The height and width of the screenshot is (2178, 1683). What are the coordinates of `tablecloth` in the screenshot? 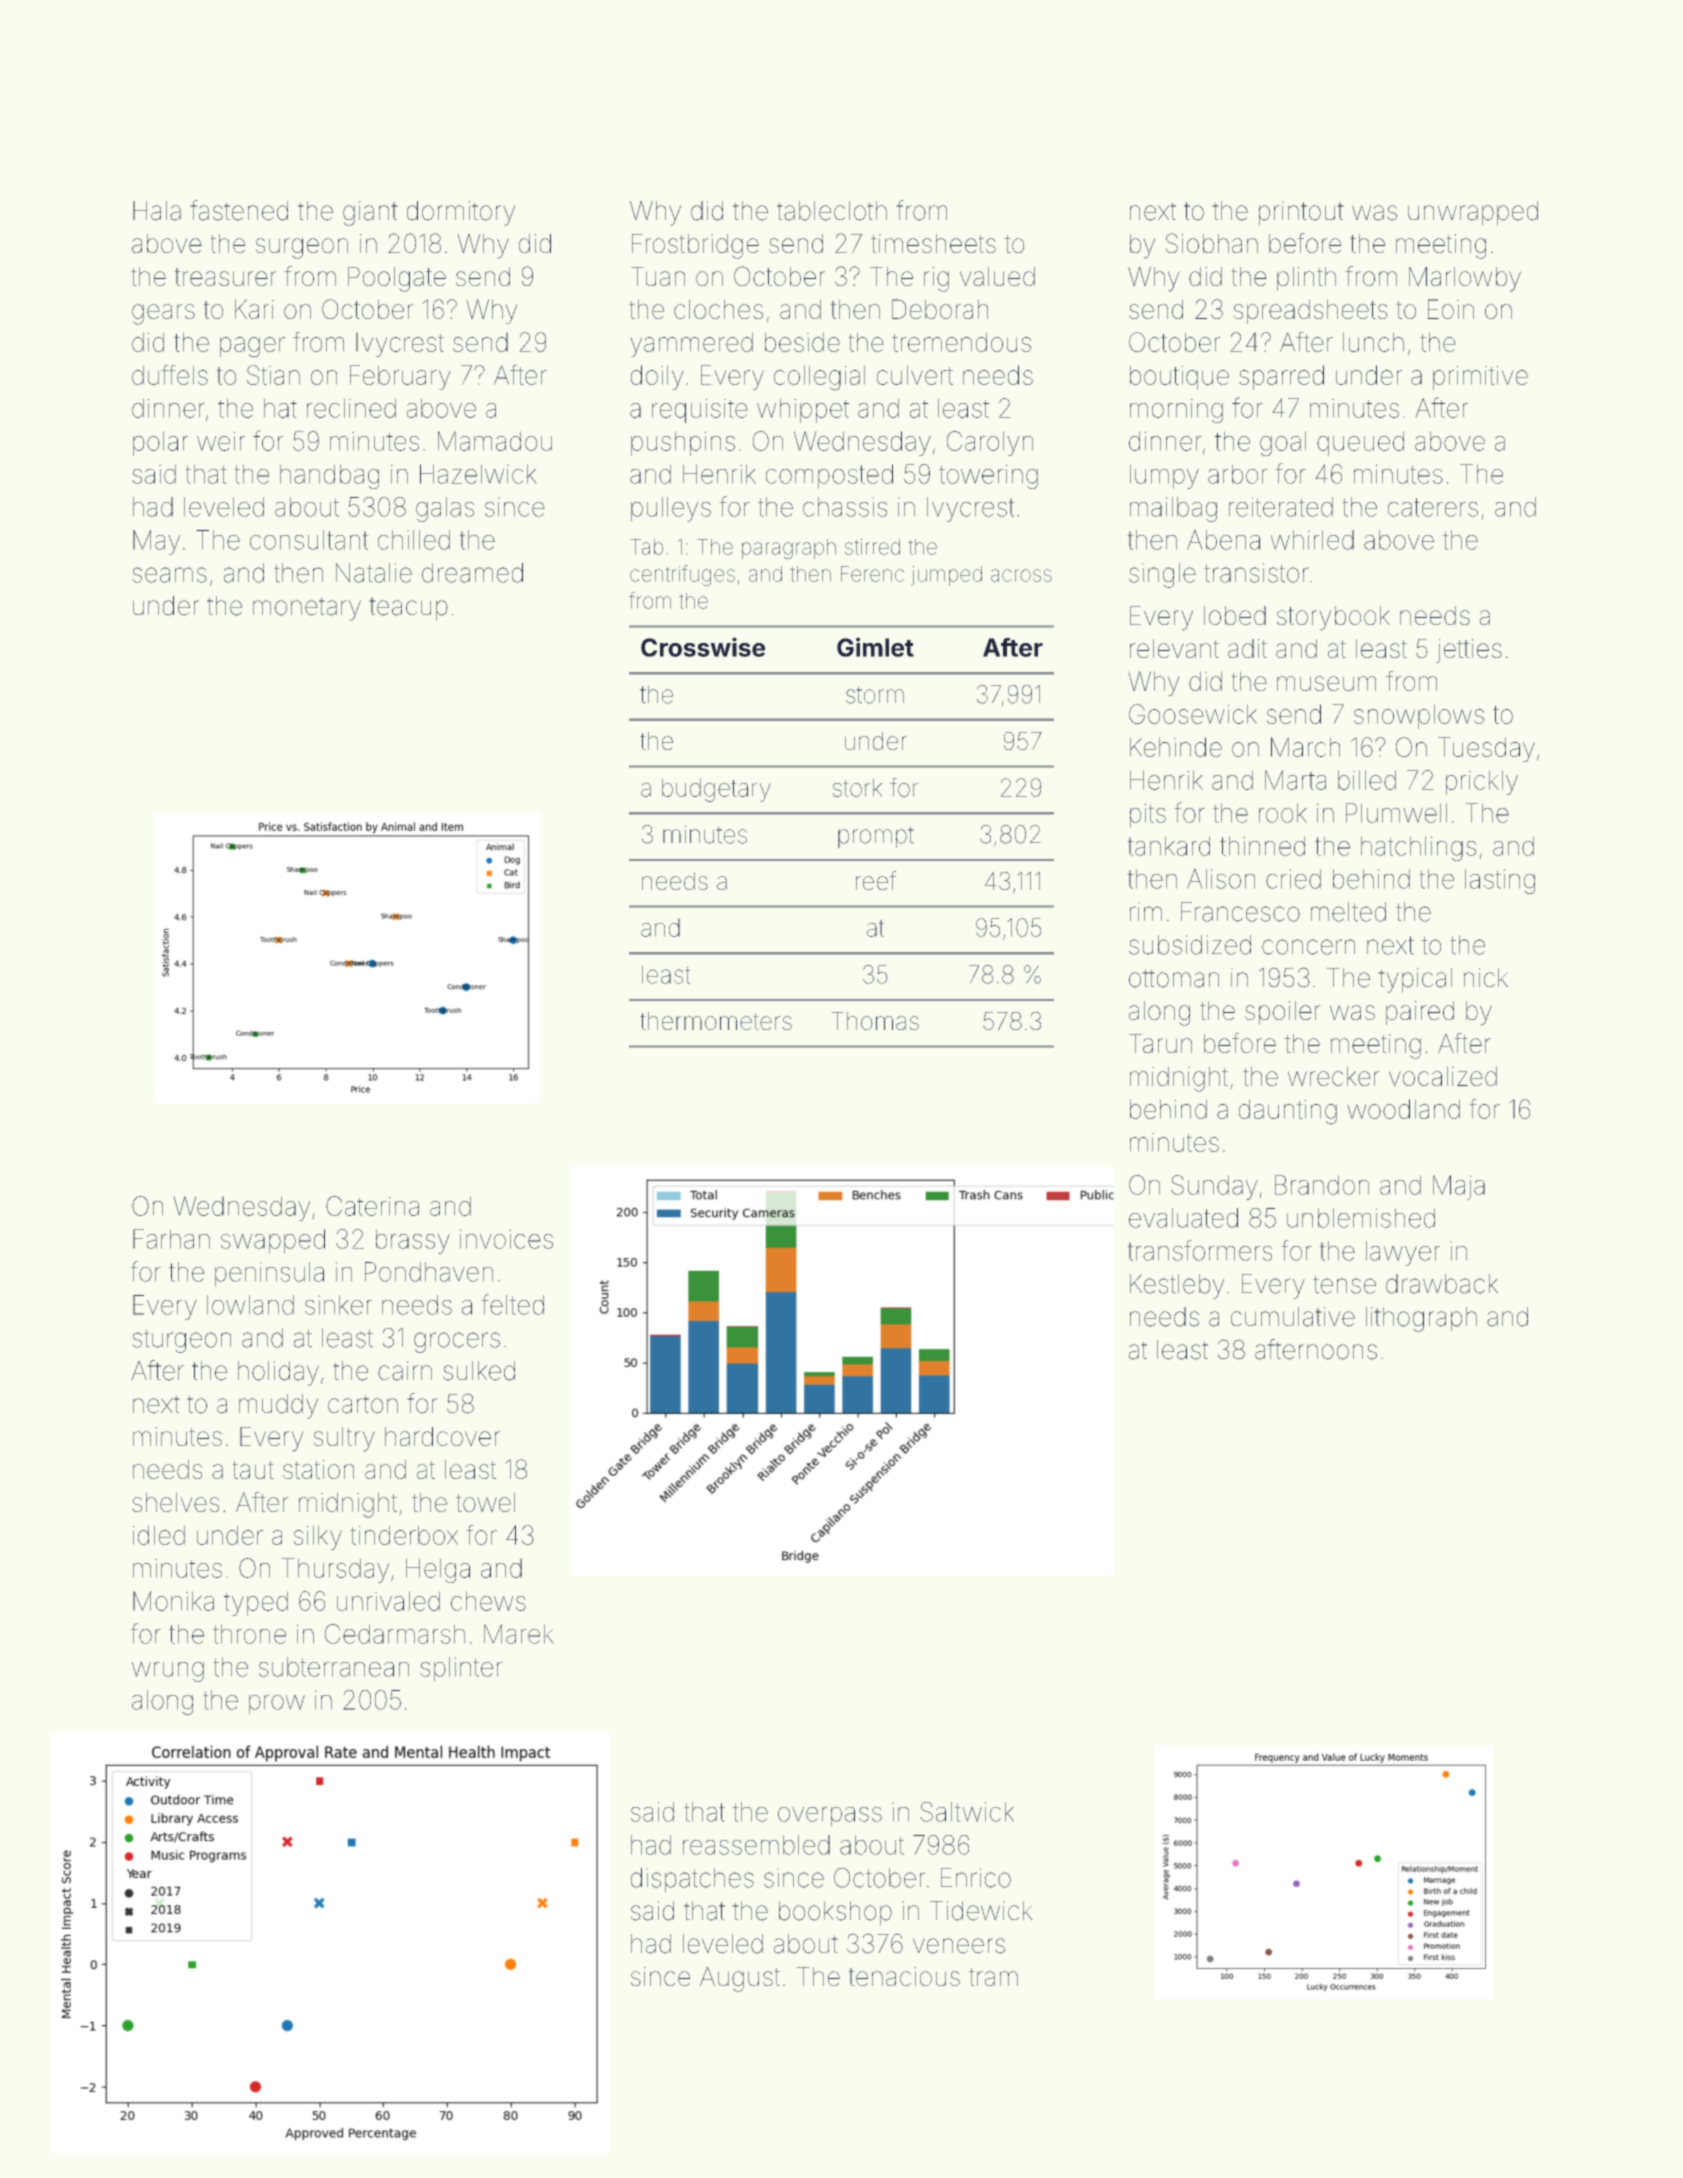 It's located at (832, 211).
